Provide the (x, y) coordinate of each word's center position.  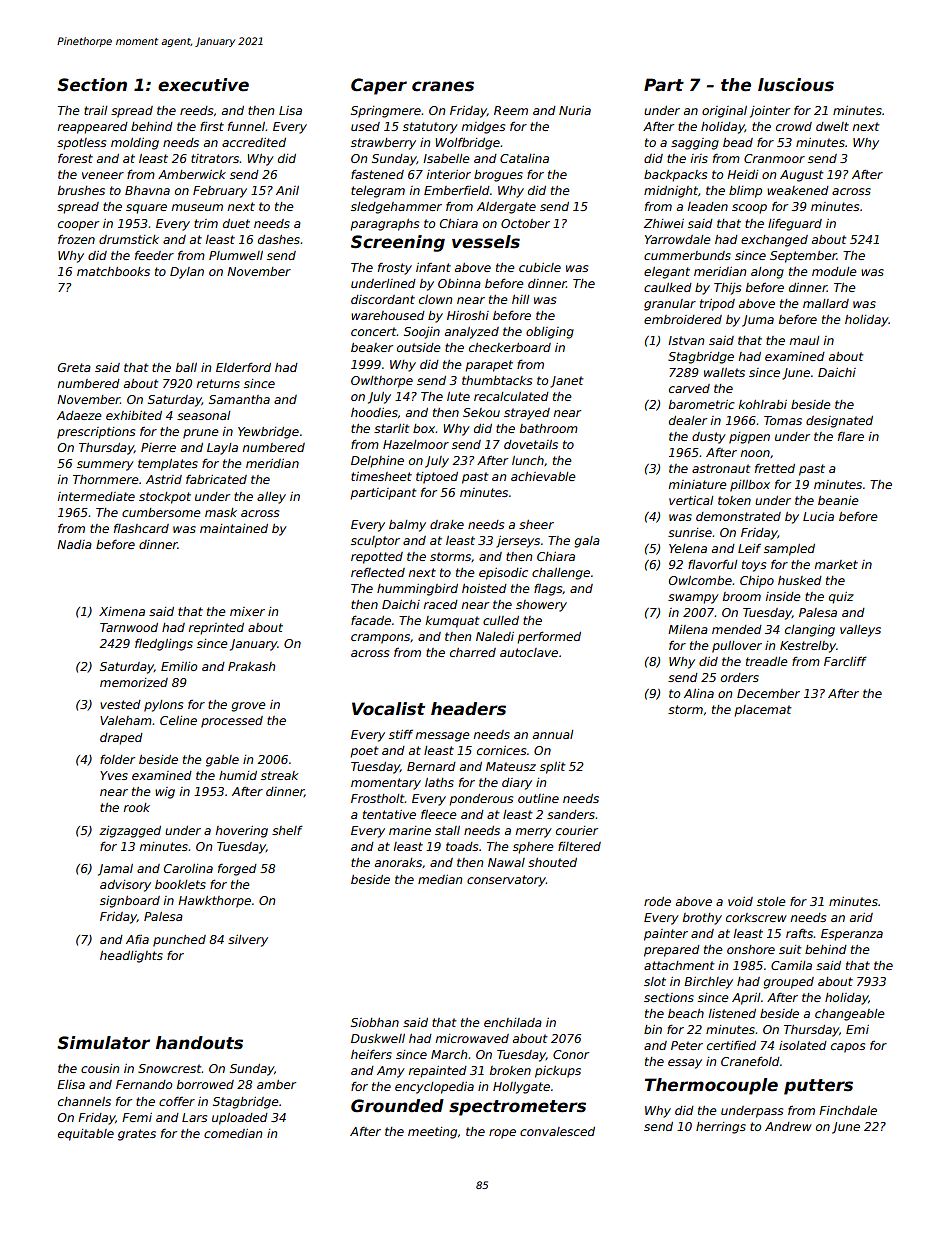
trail (95, 110)
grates (137, 1135)
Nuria (575, 110)
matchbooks (113, 271)
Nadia (74, 544)
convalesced (557, 1131)
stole (771, 901)
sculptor (375, 542)
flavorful (712, 564)
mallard (826, 303)
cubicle (540, 267)
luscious (796, 85)
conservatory (506, 881)
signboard (130, 902)
